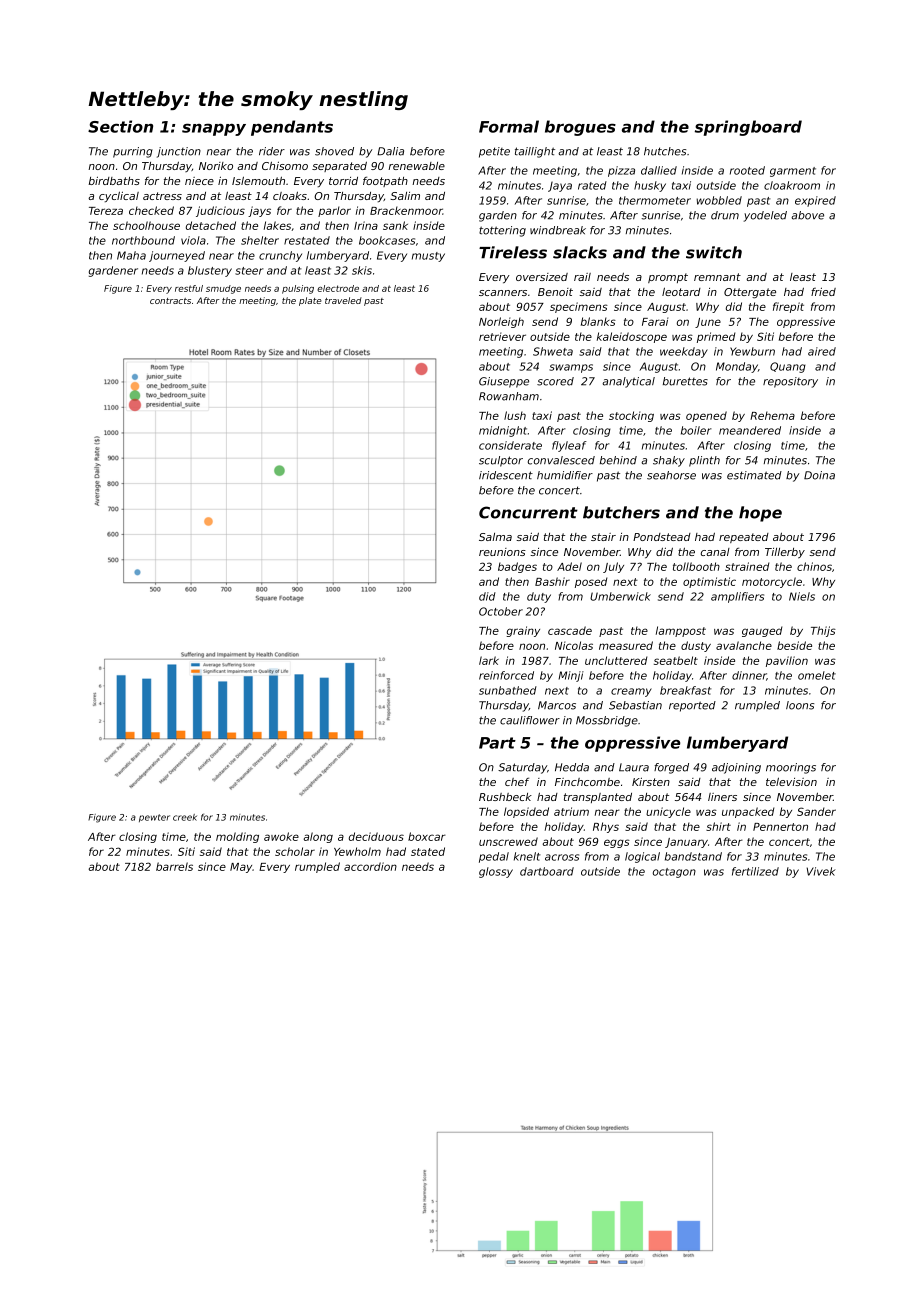 This screenshot has width=924, height=1308. What do you see at coordinates (508, 841) in the screenshot?
I see `unscrewed` at bounding box center [508, 841].
